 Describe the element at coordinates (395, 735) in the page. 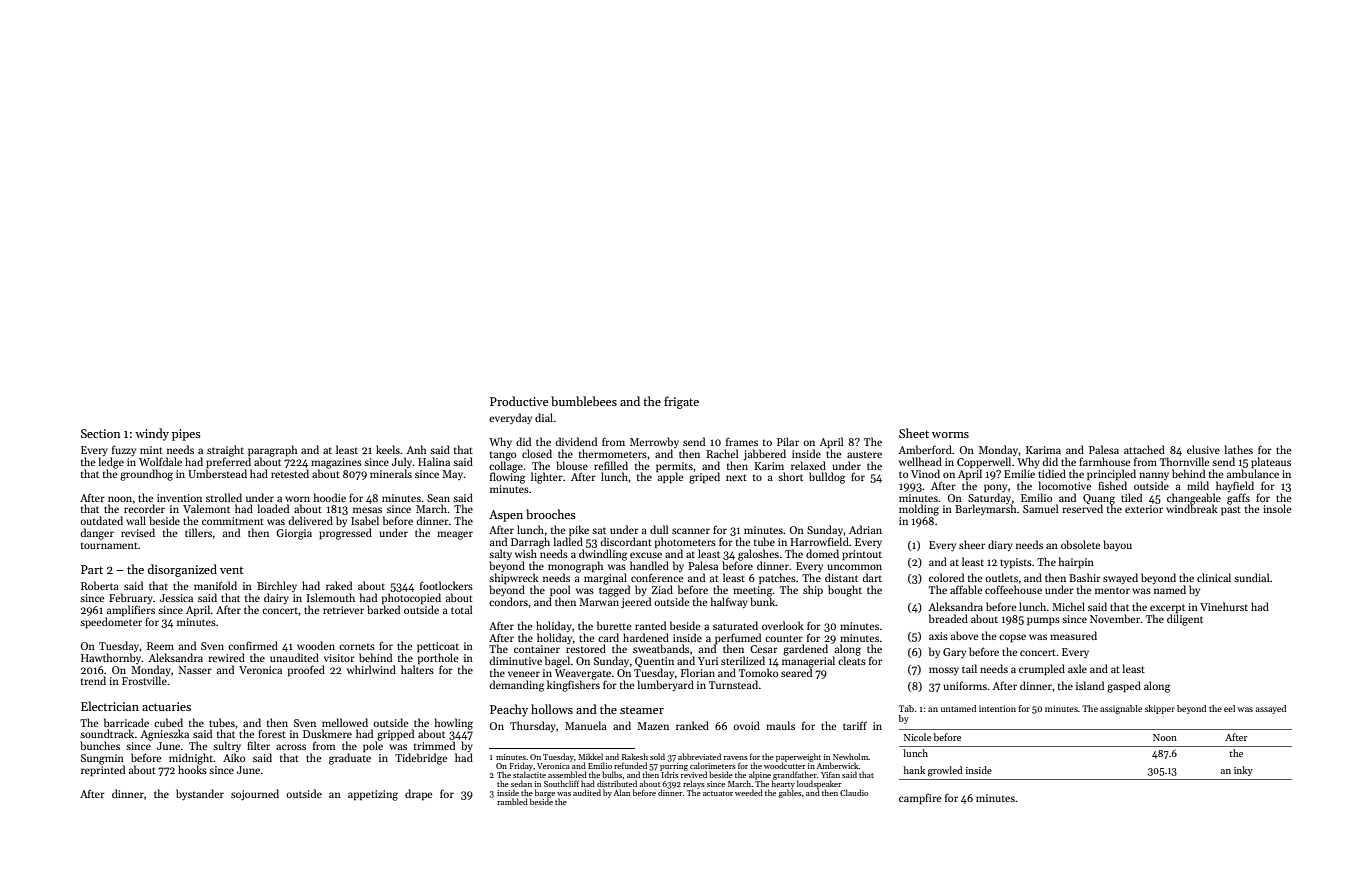

I see `gripped` at that location.
